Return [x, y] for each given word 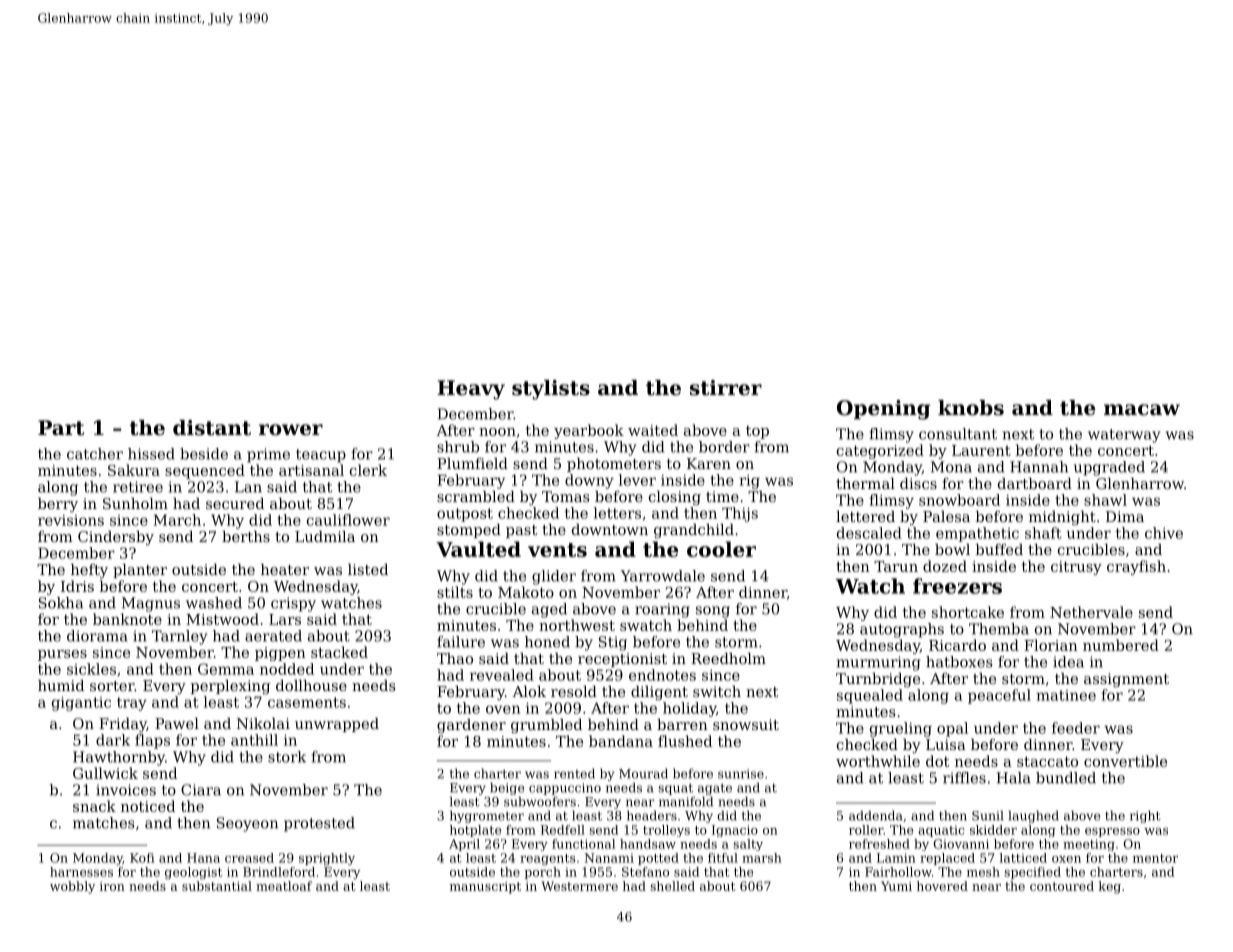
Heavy [471, 390]
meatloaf [284, 886]
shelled [672, 886]
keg [1109, 887]
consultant [958, 434]
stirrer [726, 388]
